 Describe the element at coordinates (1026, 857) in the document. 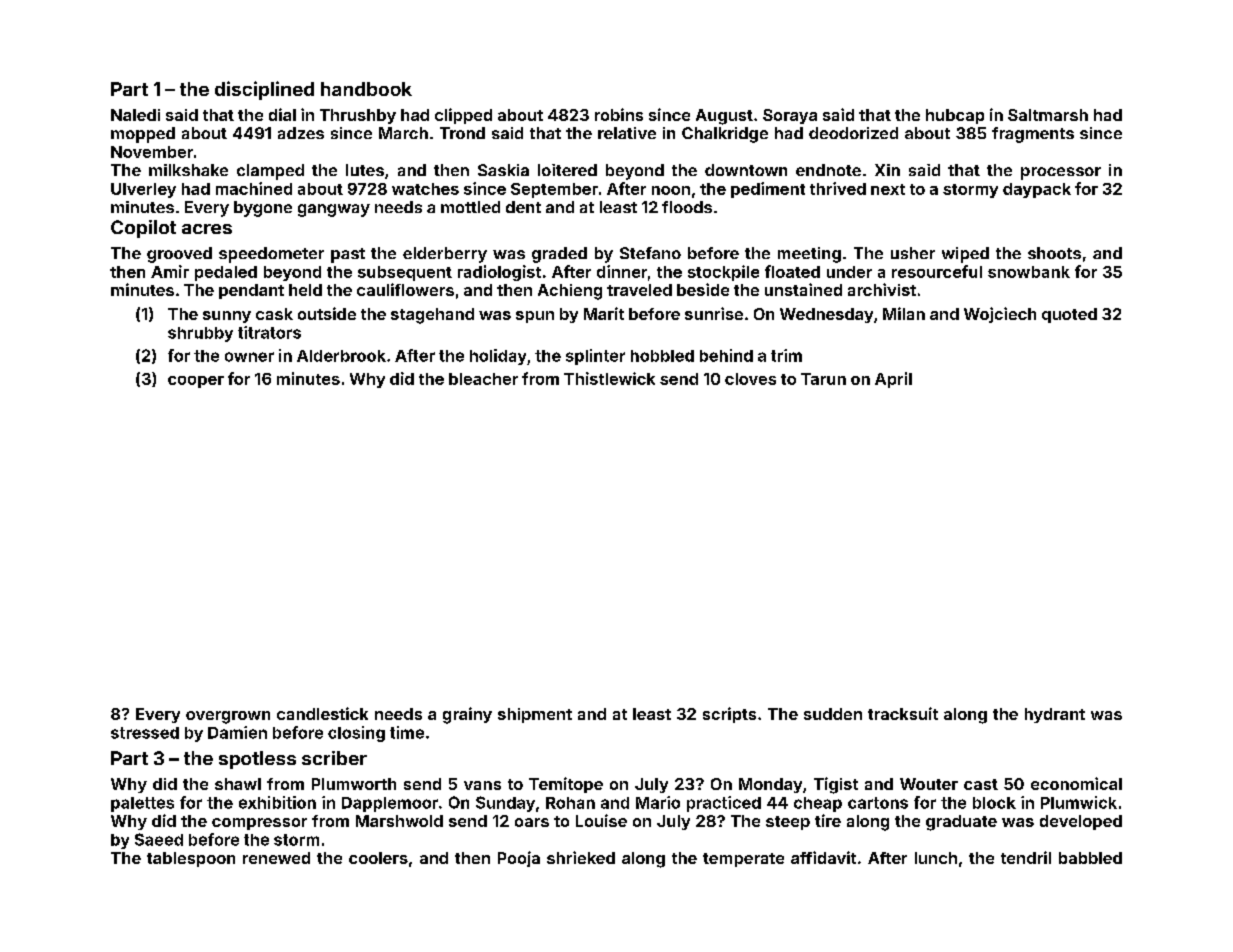

I see `tendril` at that location.
